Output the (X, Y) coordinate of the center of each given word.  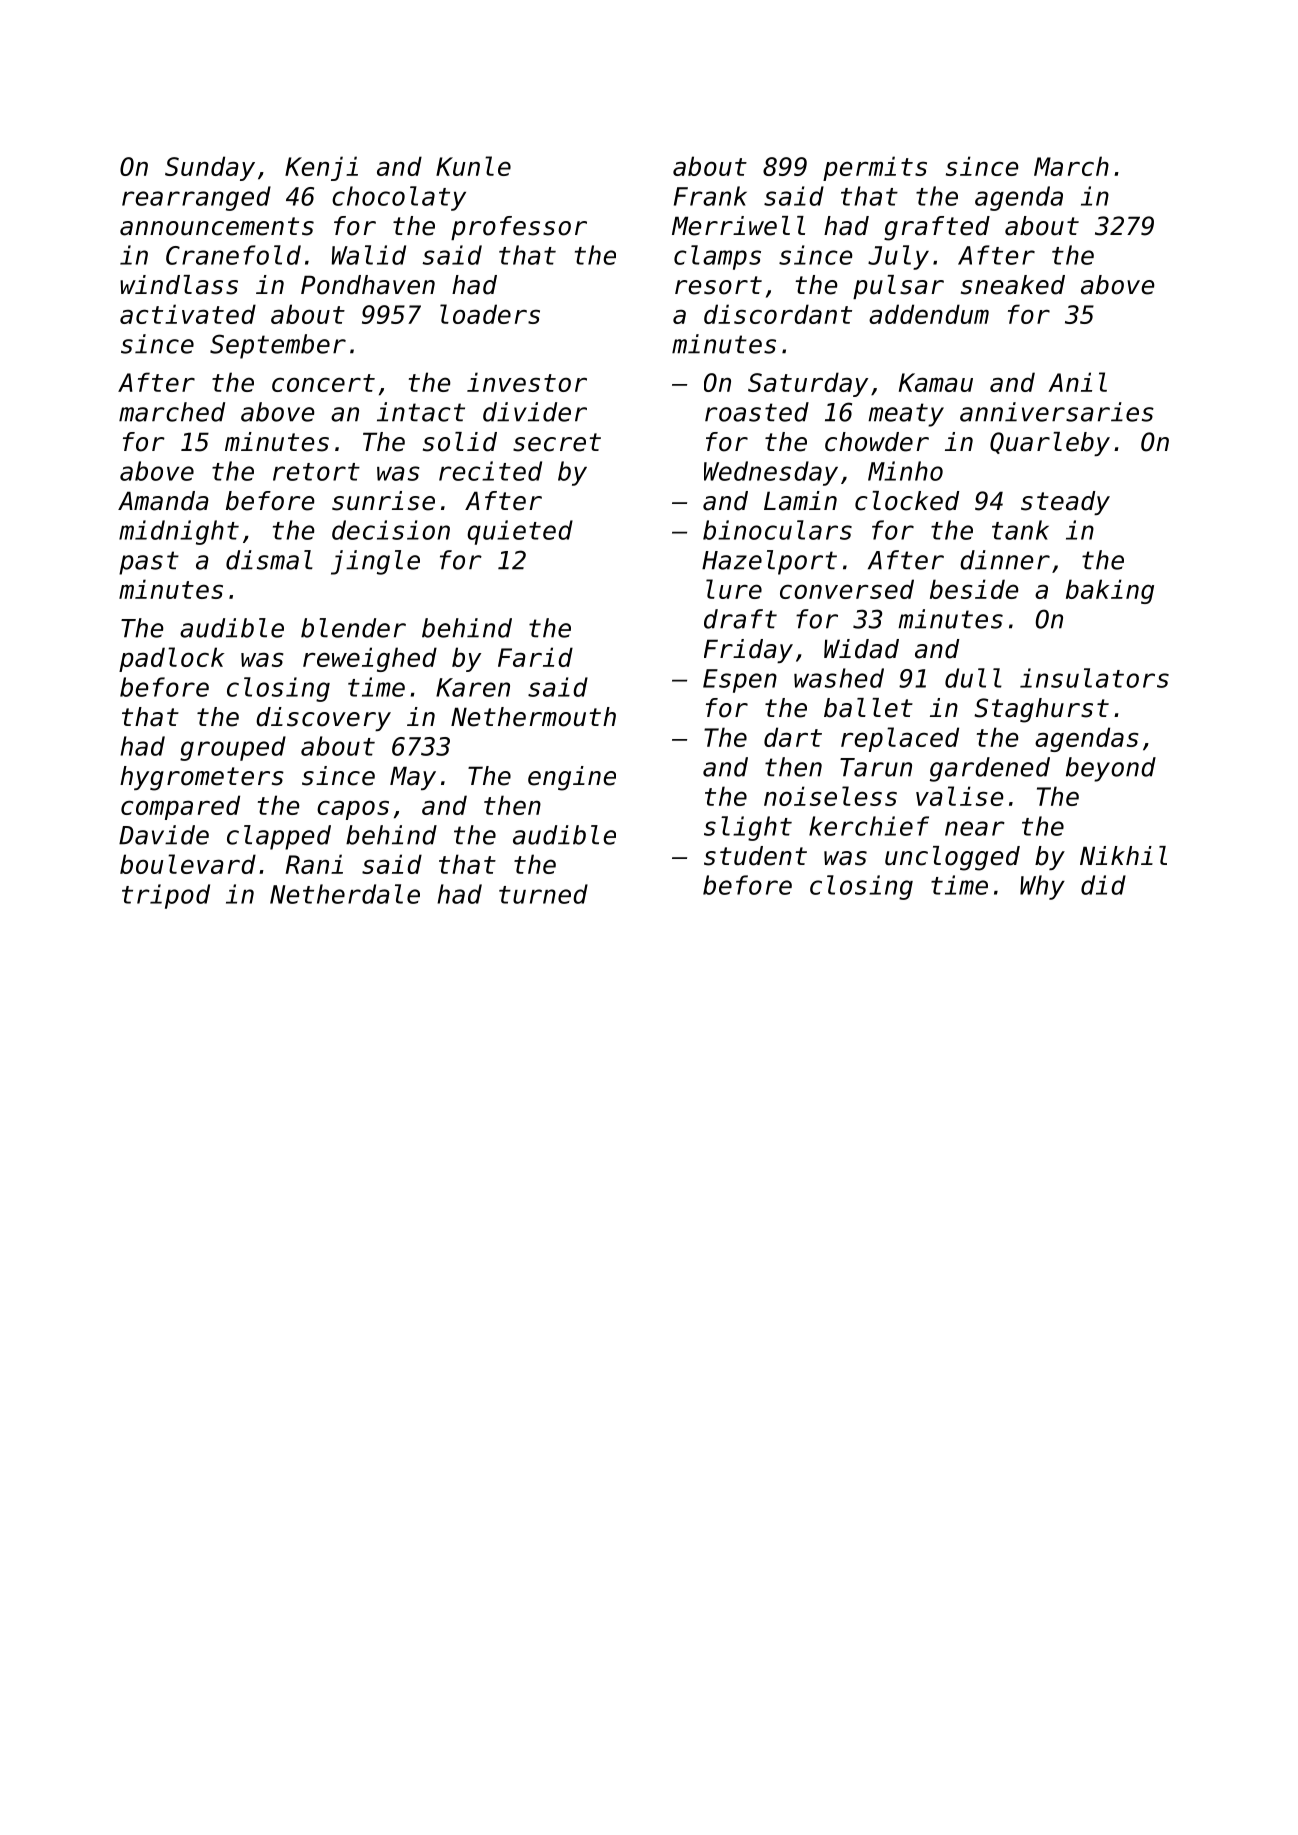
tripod (166, 896)
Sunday (210, 168)
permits (875, 168)
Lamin (800, 501)
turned (543, 894)
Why (1042, 887)
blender (353, 628)
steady (1065, 503)
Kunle (473, 166)
